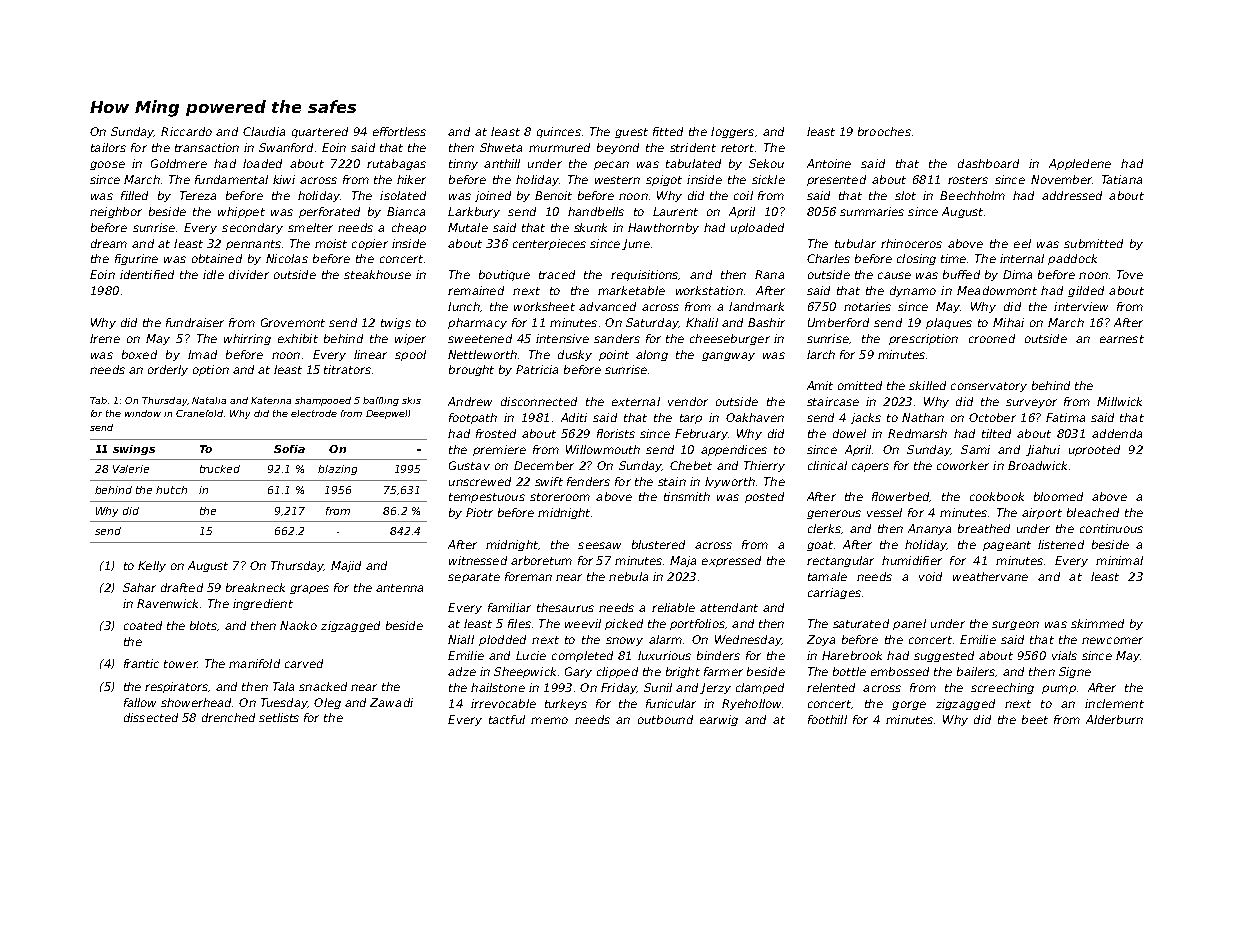 The width and height of the screenshot is (1233, 952). What do you see at coordinates (1080, 164) in the screenshot?
I see `Appledene` at bounding box center [1080, 164].
